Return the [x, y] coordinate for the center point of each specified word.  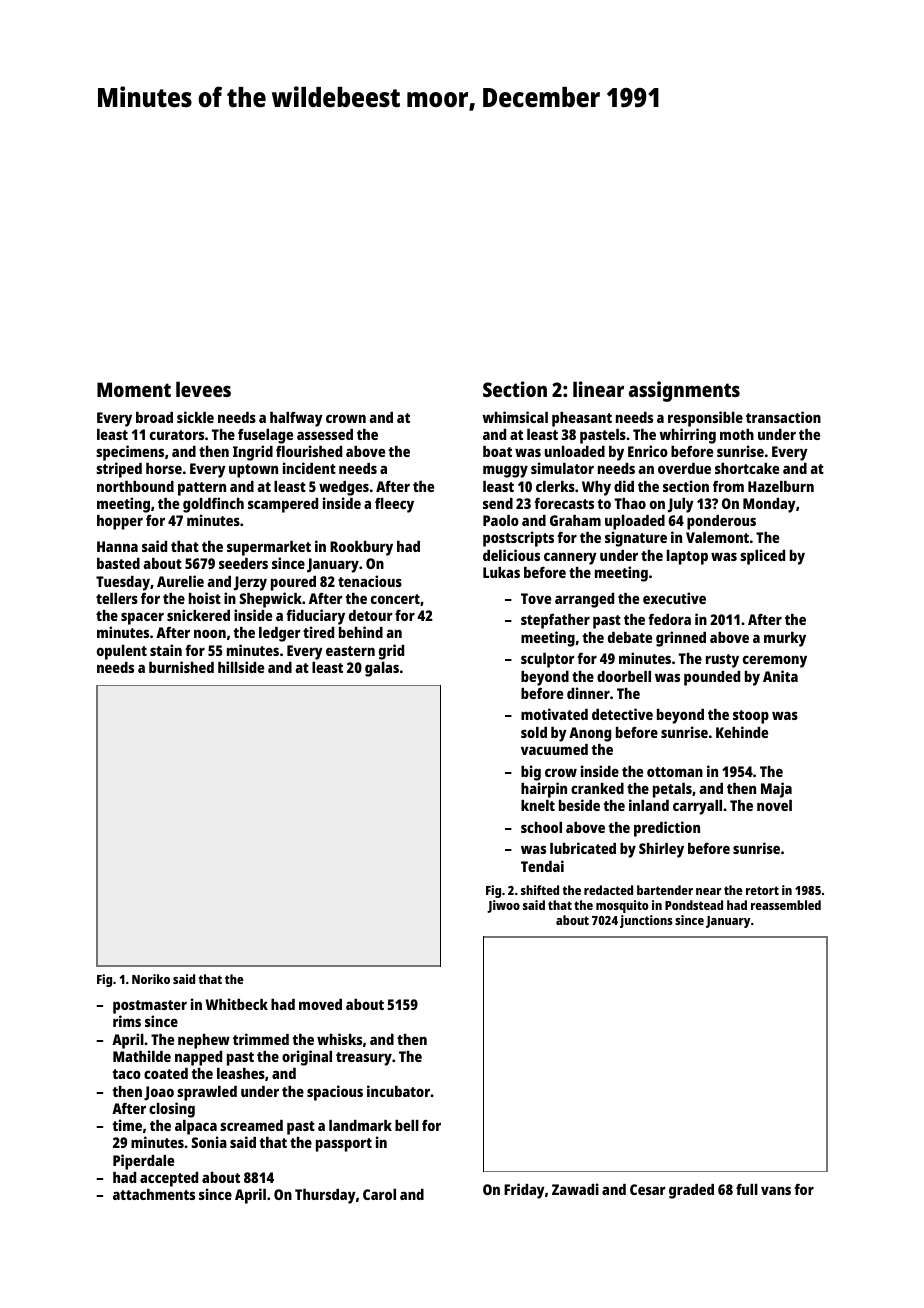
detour [371, 615]
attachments [154, 1194]
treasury [364, 1059]
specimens [130, 453]
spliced [762, 557]
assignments [684, 391]
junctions [646, 921]
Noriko [151, 979]
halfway [296, 419]
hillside [241, 667]
